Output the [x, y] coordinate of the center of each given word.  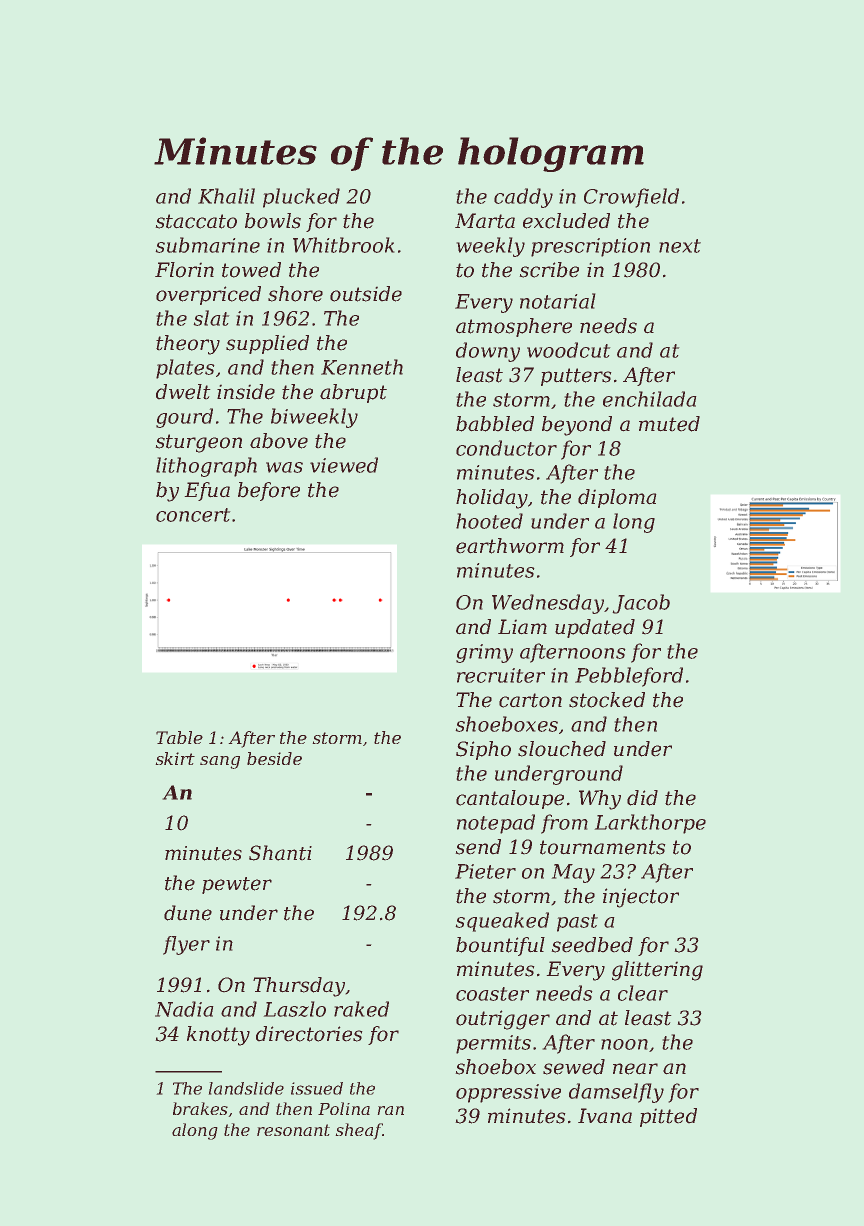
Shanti [280, 853]
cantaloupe [510, 799]
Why [600, 800]
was [284, 467]
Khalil [226, 196]
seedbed [592, 945]
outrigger [503, 1020]
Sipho [483, 750]
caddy [523, 198]
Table [179, 737]
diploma [617, 498]
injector [641, 898]
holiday [492, 499]
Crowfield [631, 198]
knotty [218, 1036]
